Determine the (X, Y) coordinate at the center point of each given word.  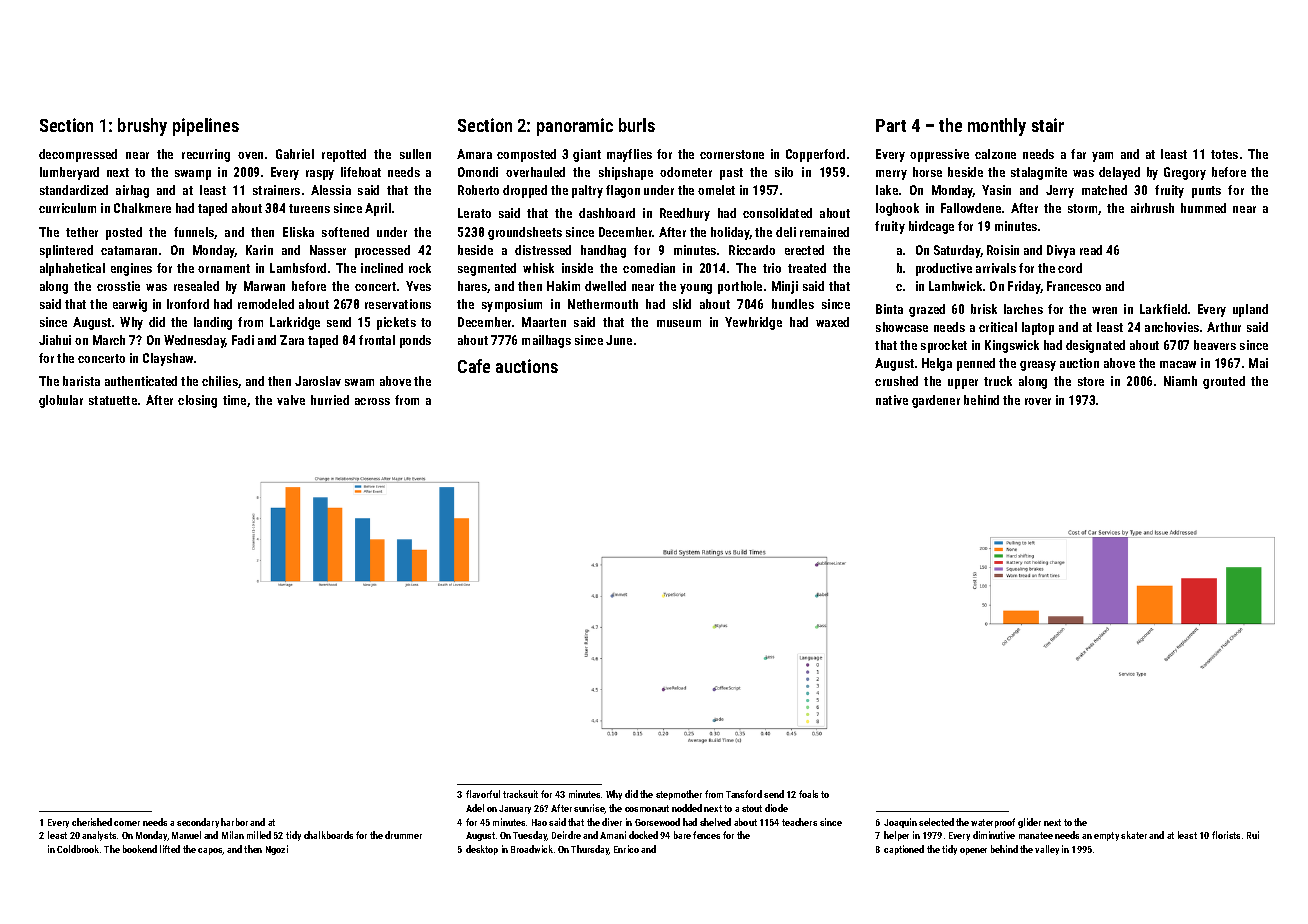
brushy (142, 127)
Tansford (744, 794)
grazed (927, 310)
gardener (936, 401)
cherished (92, 822)
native (892, 400)
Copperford (815, 155)
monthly (997, 127)
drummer (403, 835)
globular (61, 401)
